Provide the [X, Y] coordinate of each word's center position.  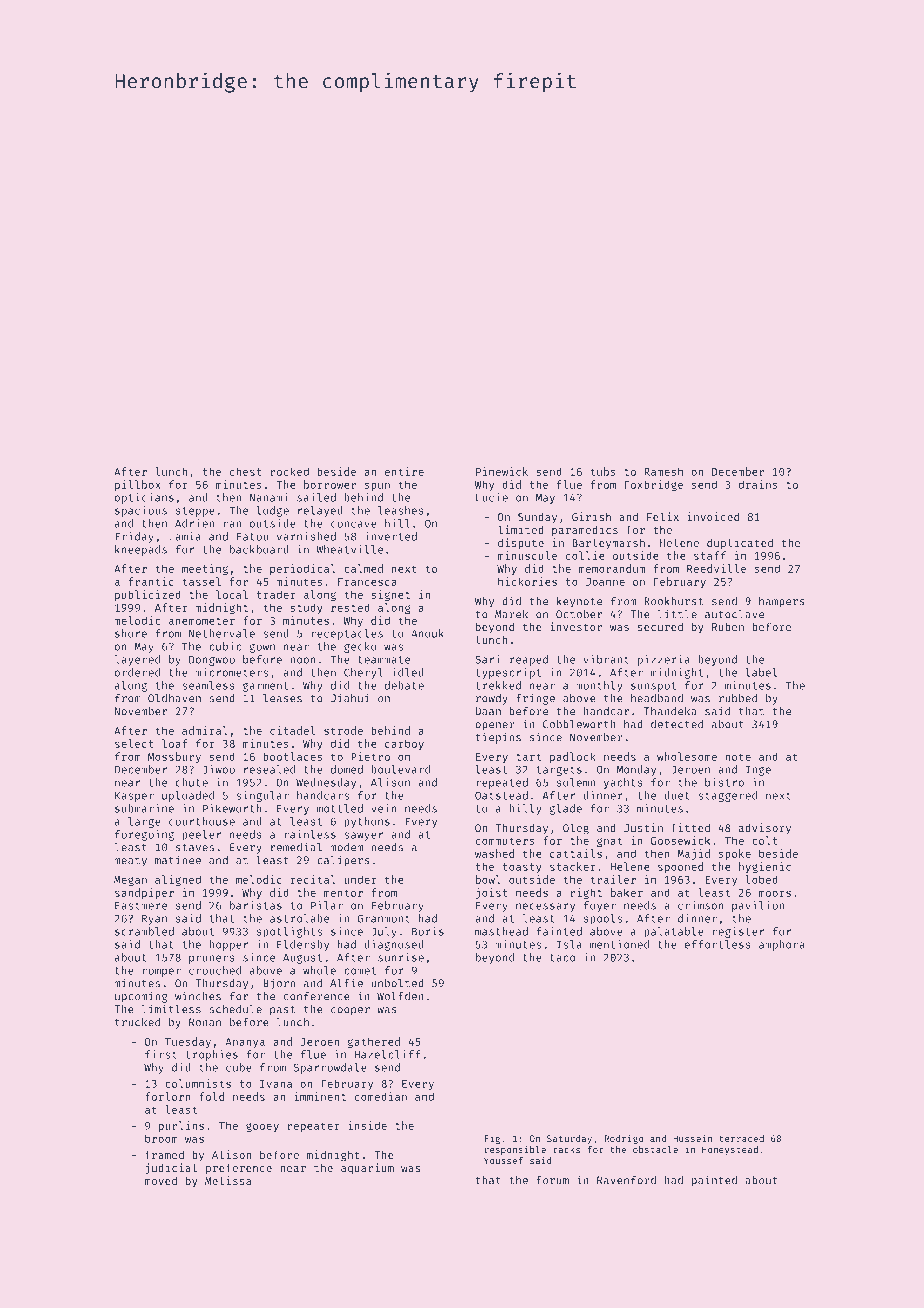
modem [346, 847]
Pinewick [502, 471]
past [282, 1011]
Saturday [569, 1139]
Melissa [228, 1180]
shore [131, 633]
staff [710, 555]
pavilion [758, 906]
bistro [724, 782]
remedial [296, 847]
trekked [498, 685]
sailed [316, 497]
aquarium [367, 1168]
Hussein [692, 1138]
